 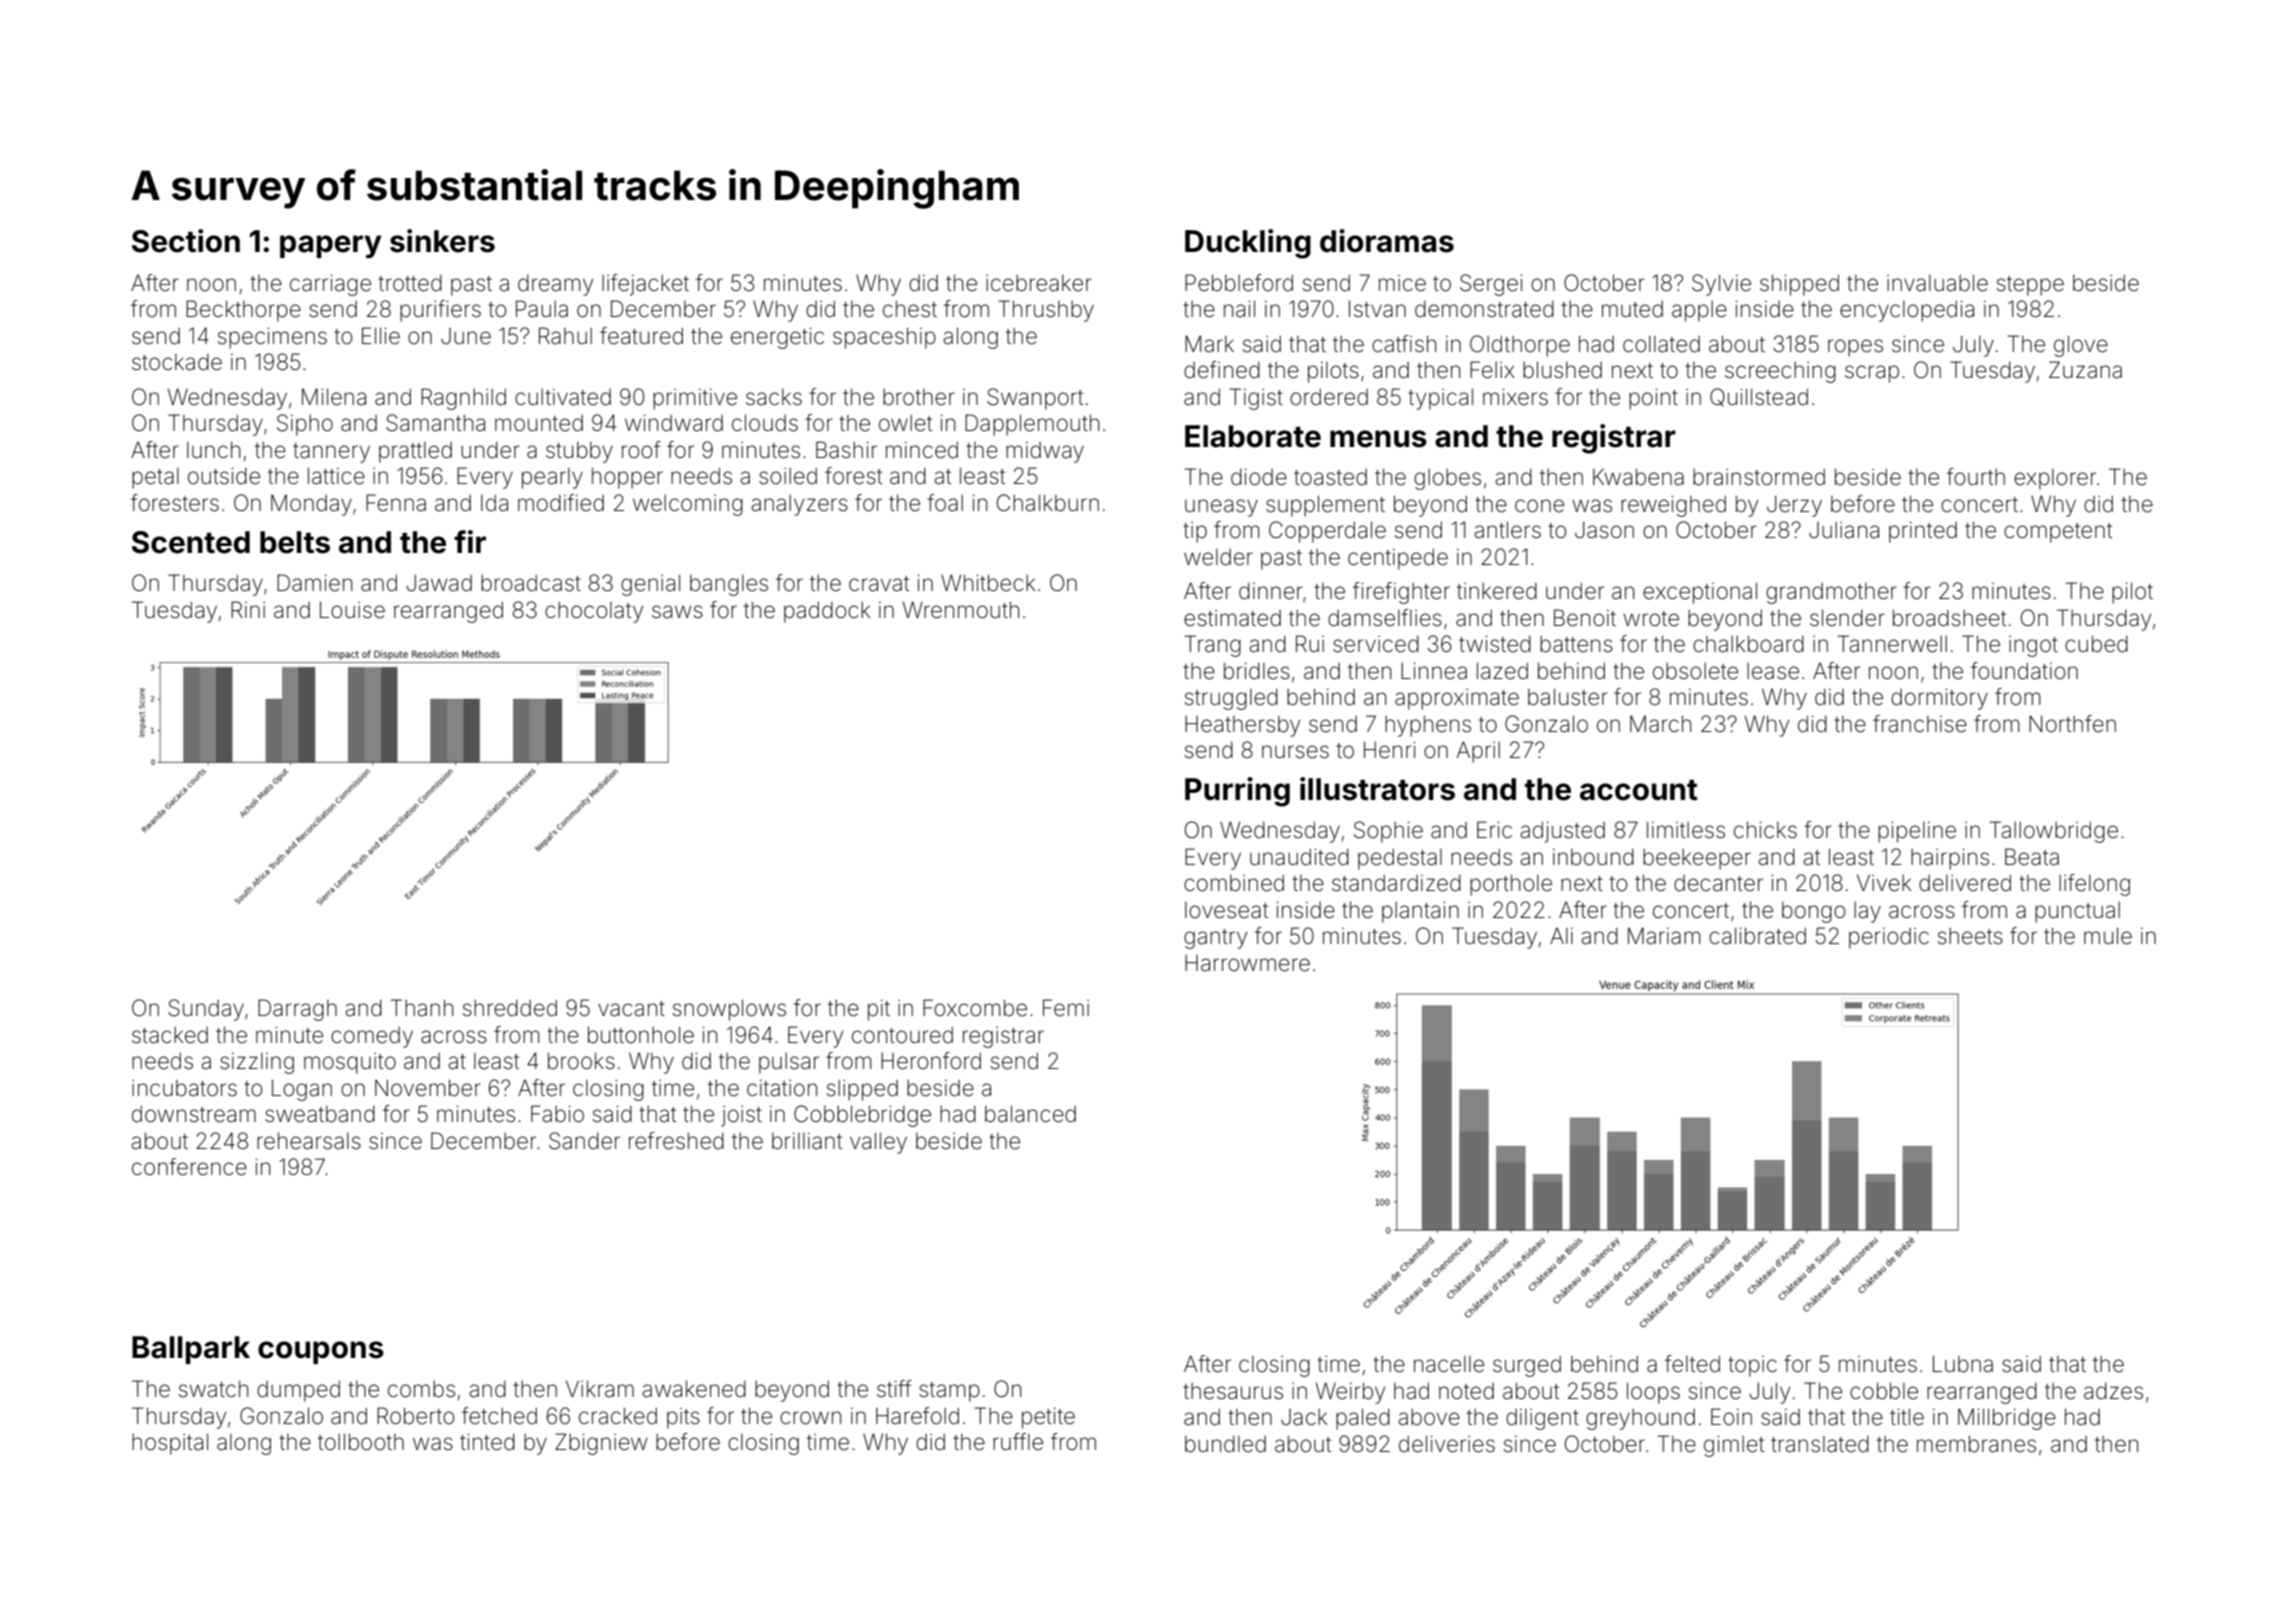 I want to click on deliveries, so click(x=1447, y=1444).
